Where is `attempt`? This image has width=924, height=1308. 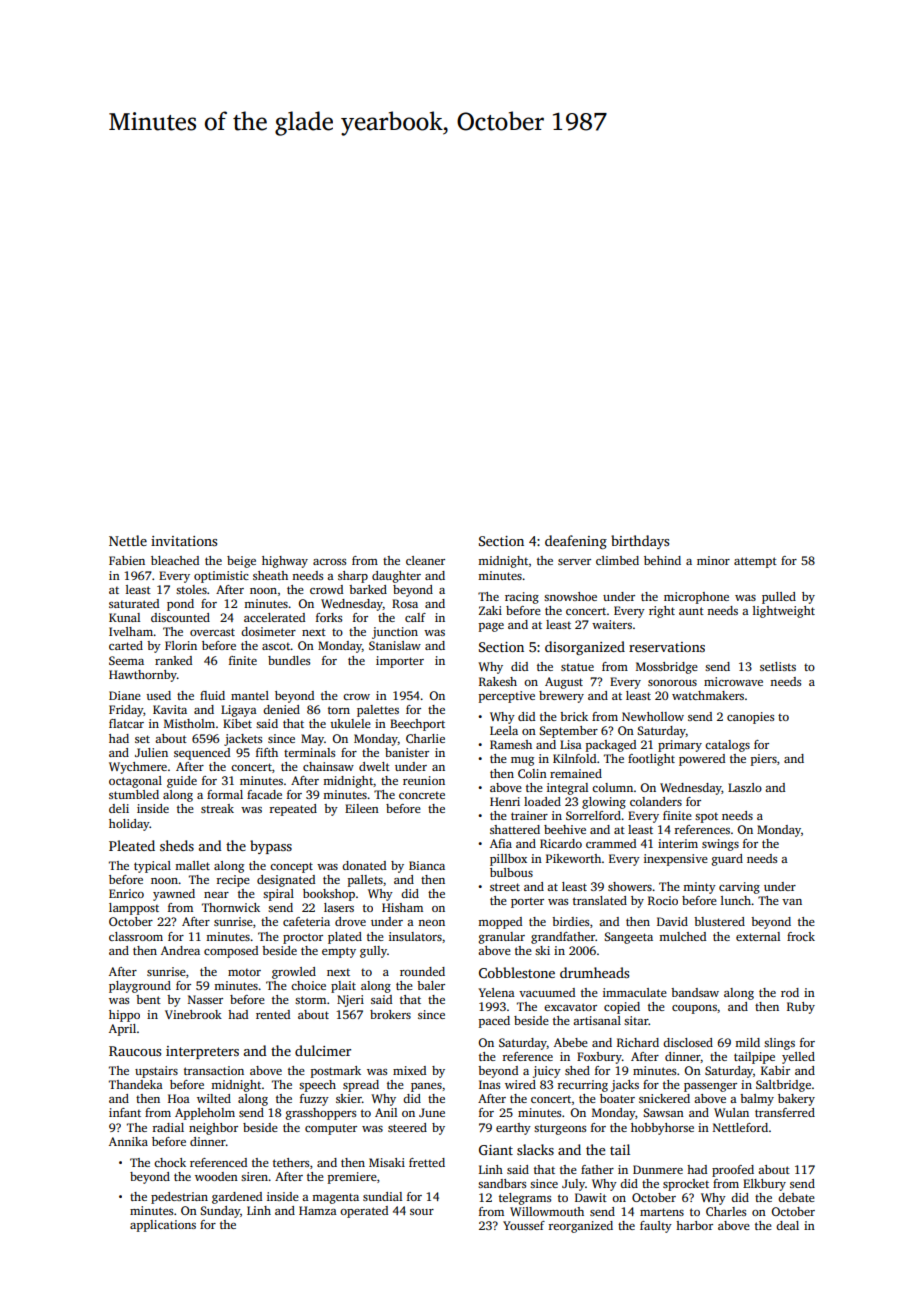 attempt is located at coordinates (755, 562).
